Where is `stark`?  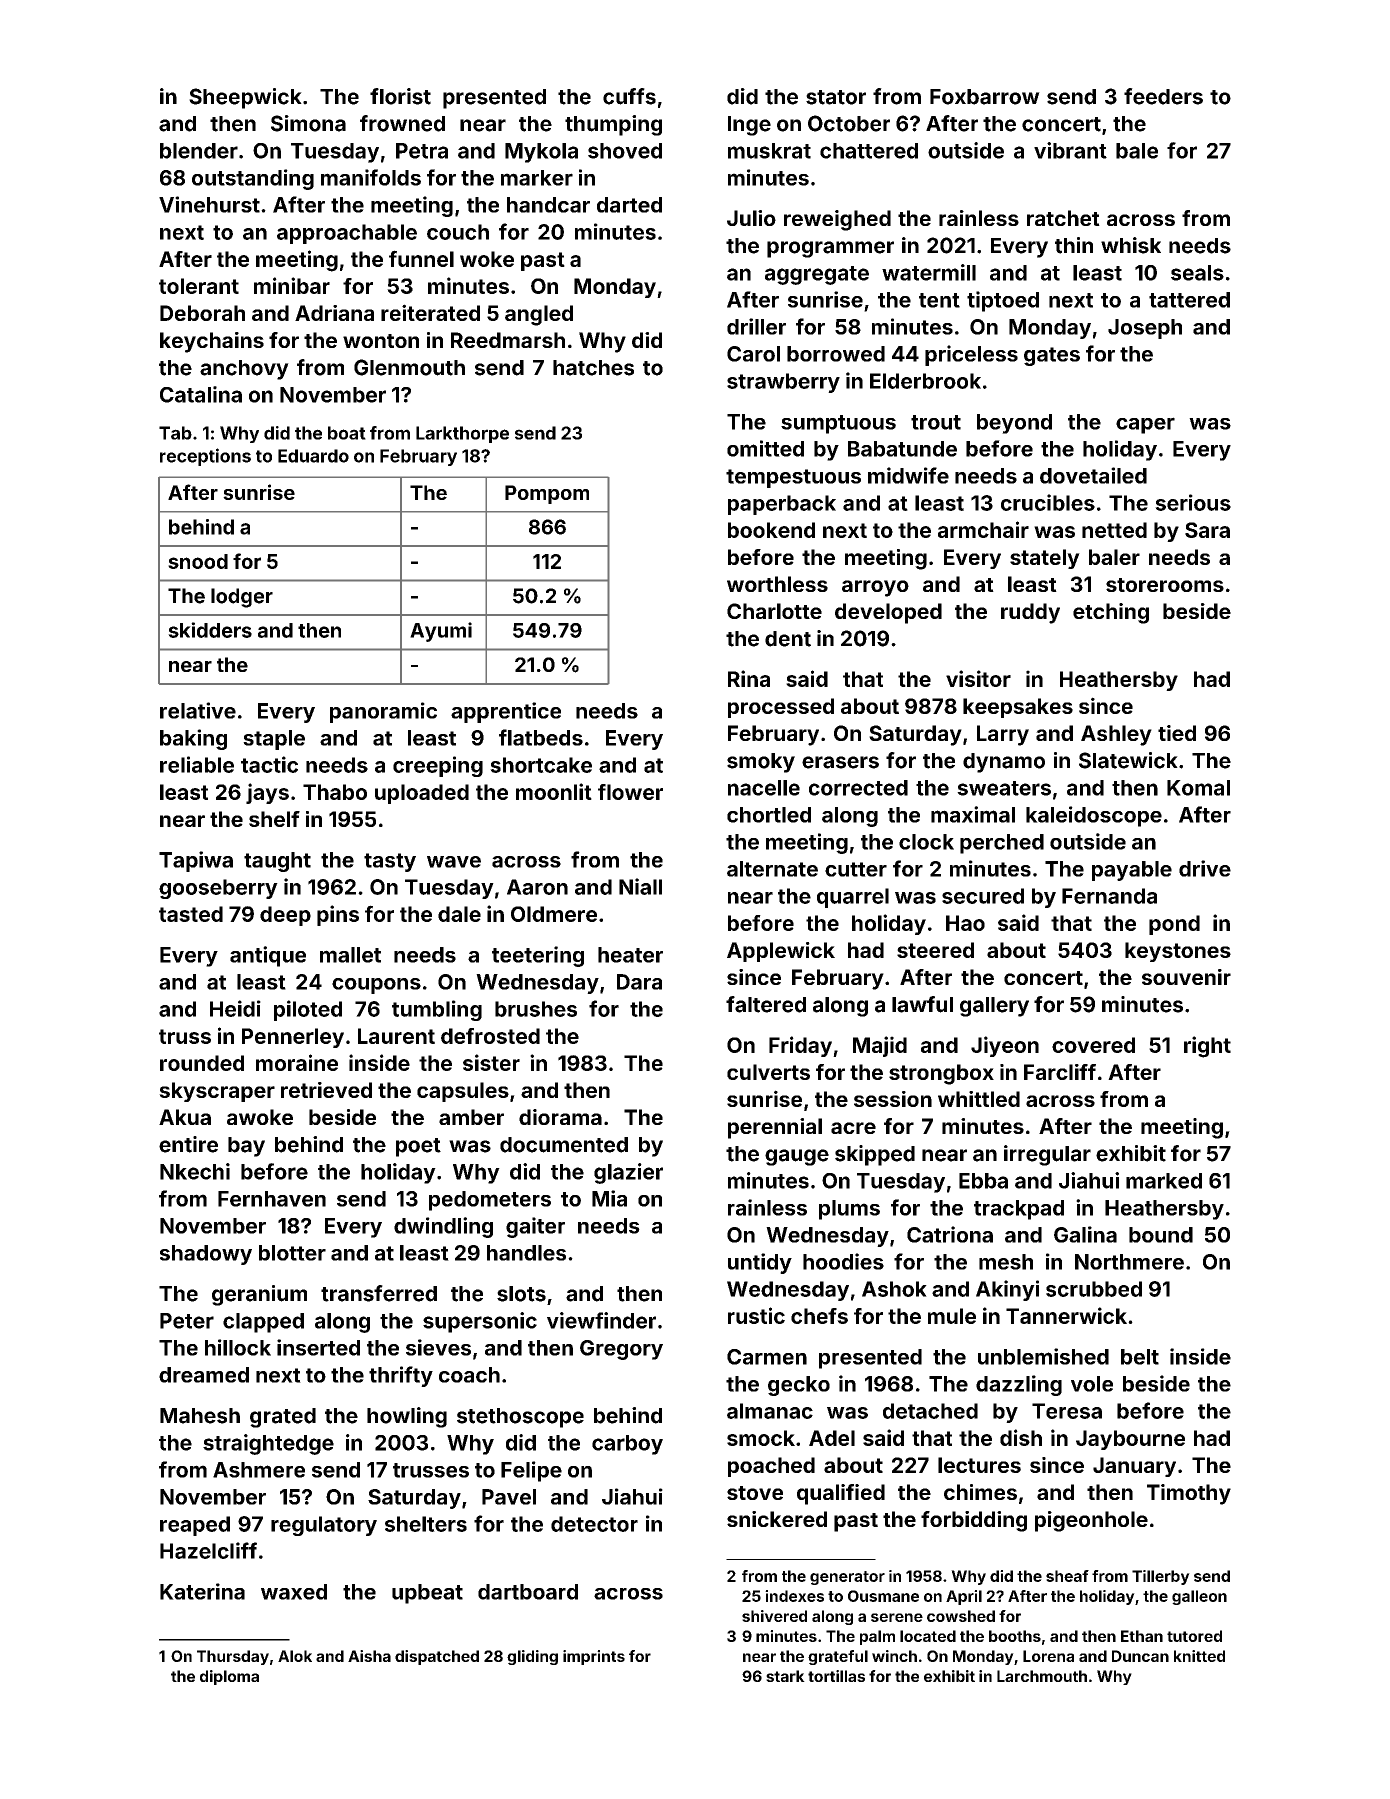 stark is located at coordinates (785, 1676).
